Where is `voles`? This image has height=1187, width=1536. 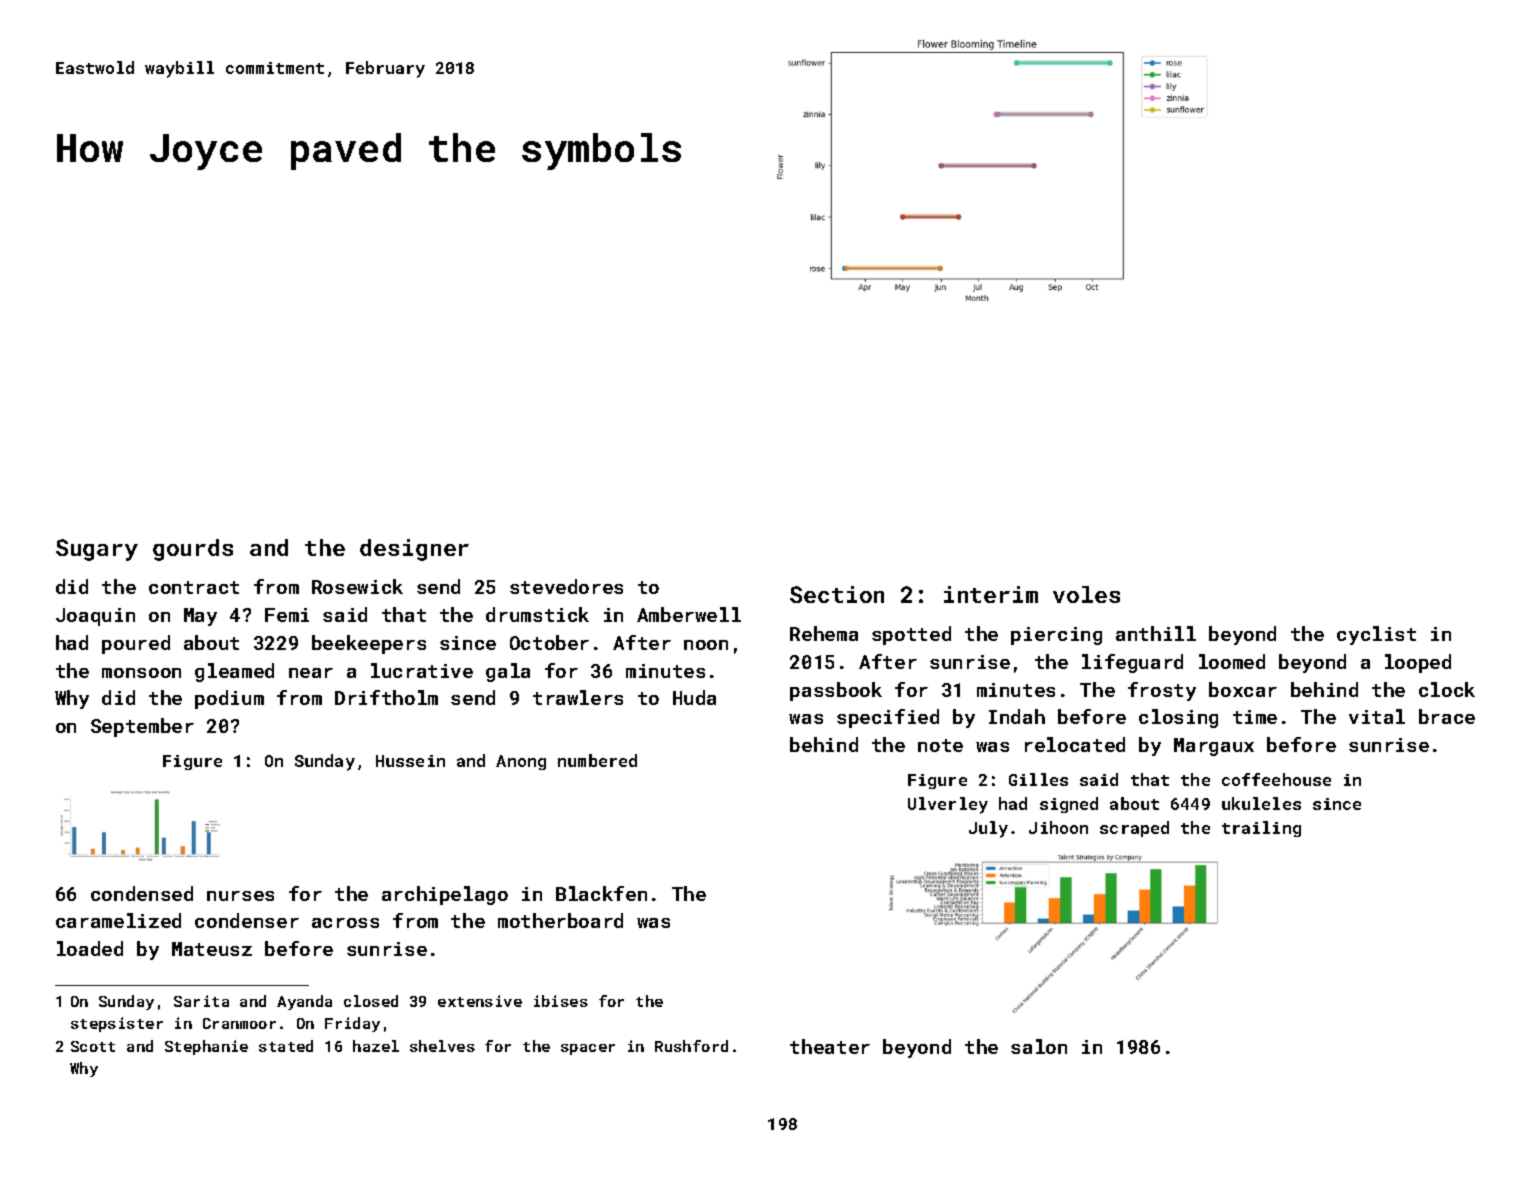 voles is located at coordinates (1086, 594).
